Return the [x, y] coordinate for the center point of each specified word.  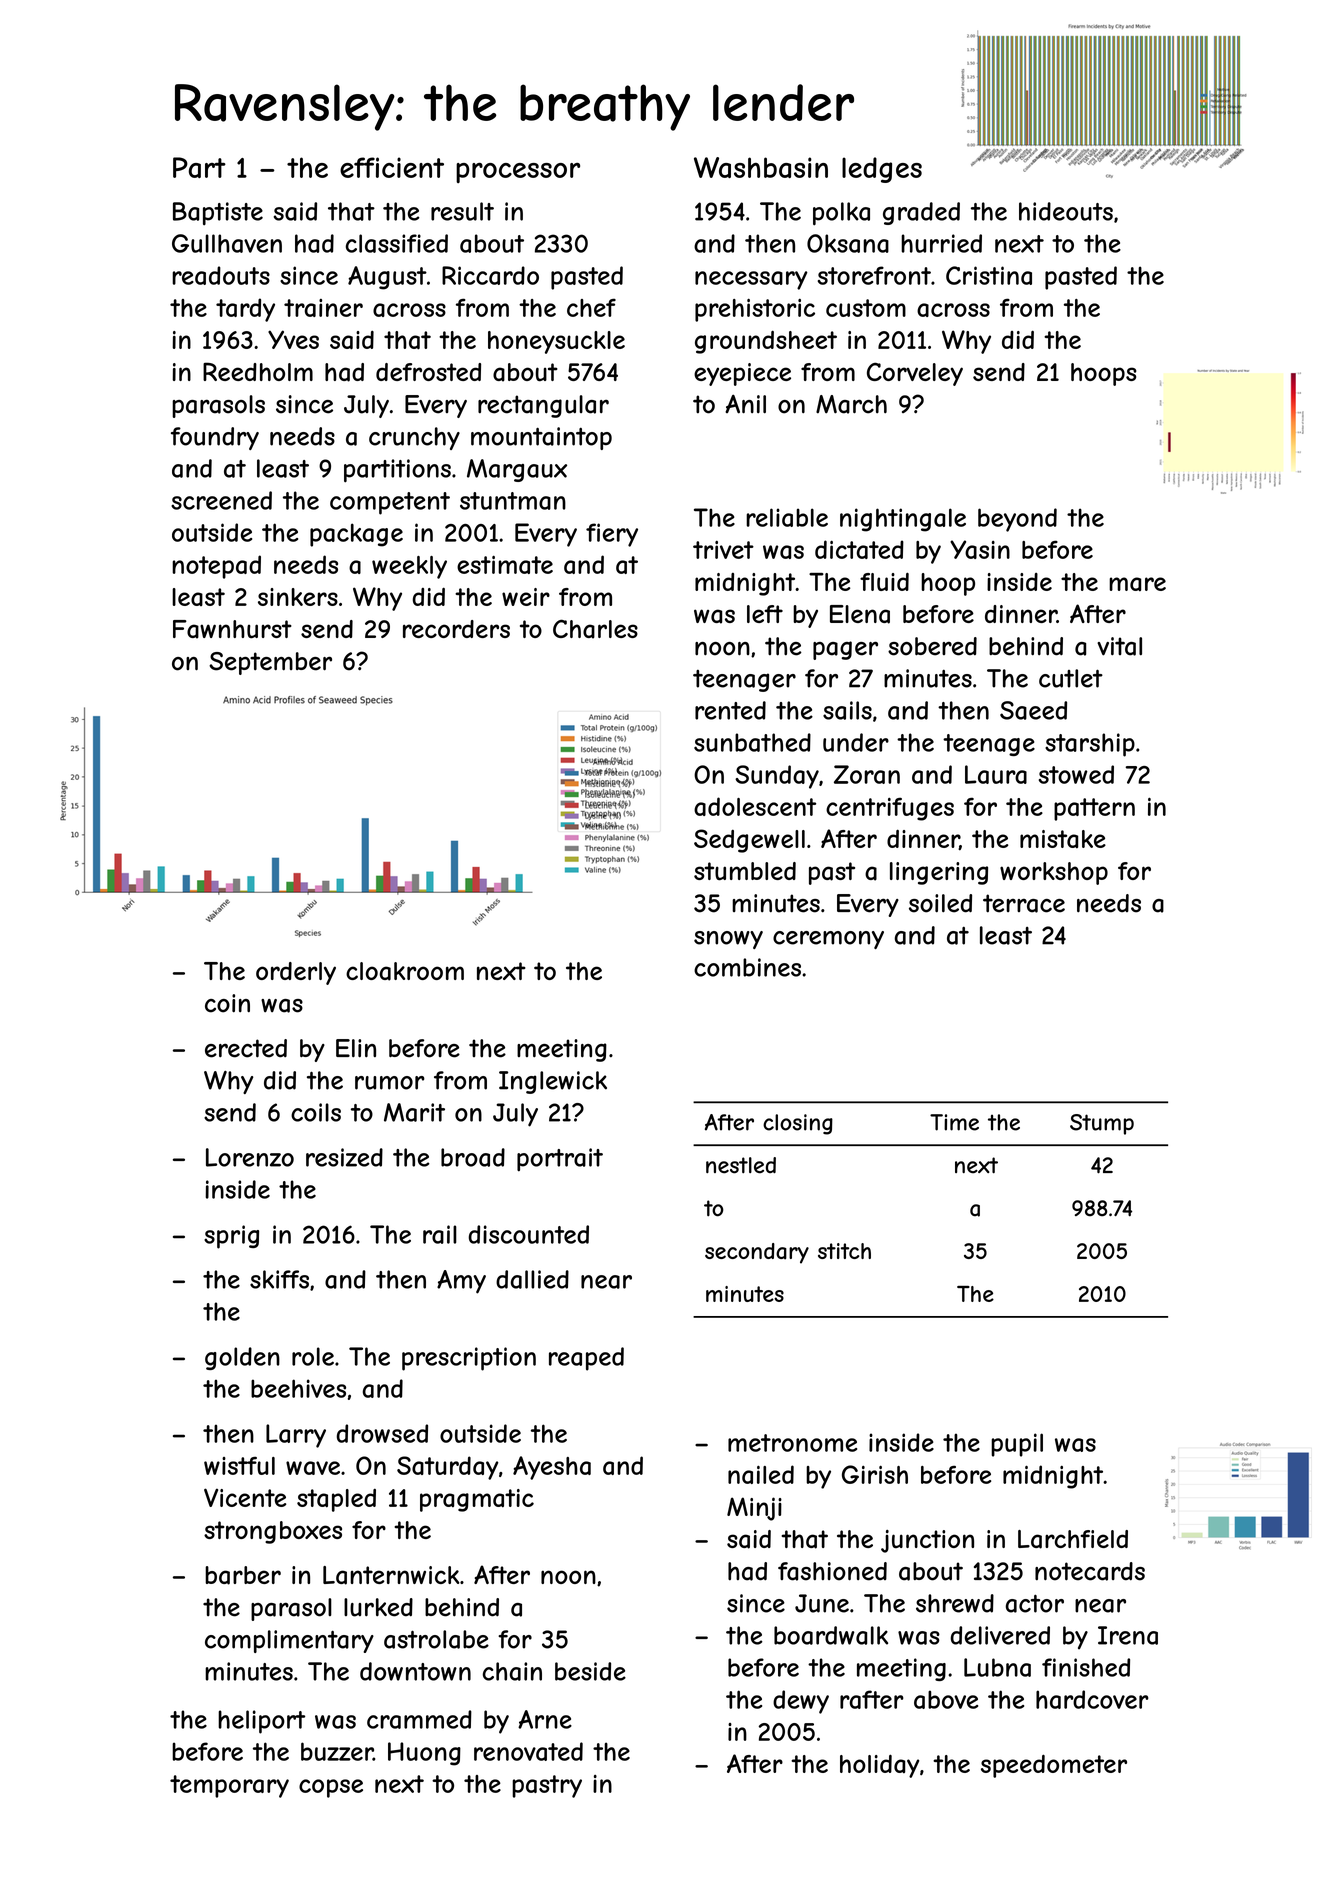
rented [730, 710]
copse [331, 1788]
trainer [323, 308]
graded [921, 213]
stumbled [745, 871]
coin [227, 1003]
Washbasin [761, 167]
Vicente [245, 1497]
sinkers [298, 597]
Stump [1102, 1124]
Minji [754, 1509]
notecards [1090, 1571]
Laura [996, 774]
